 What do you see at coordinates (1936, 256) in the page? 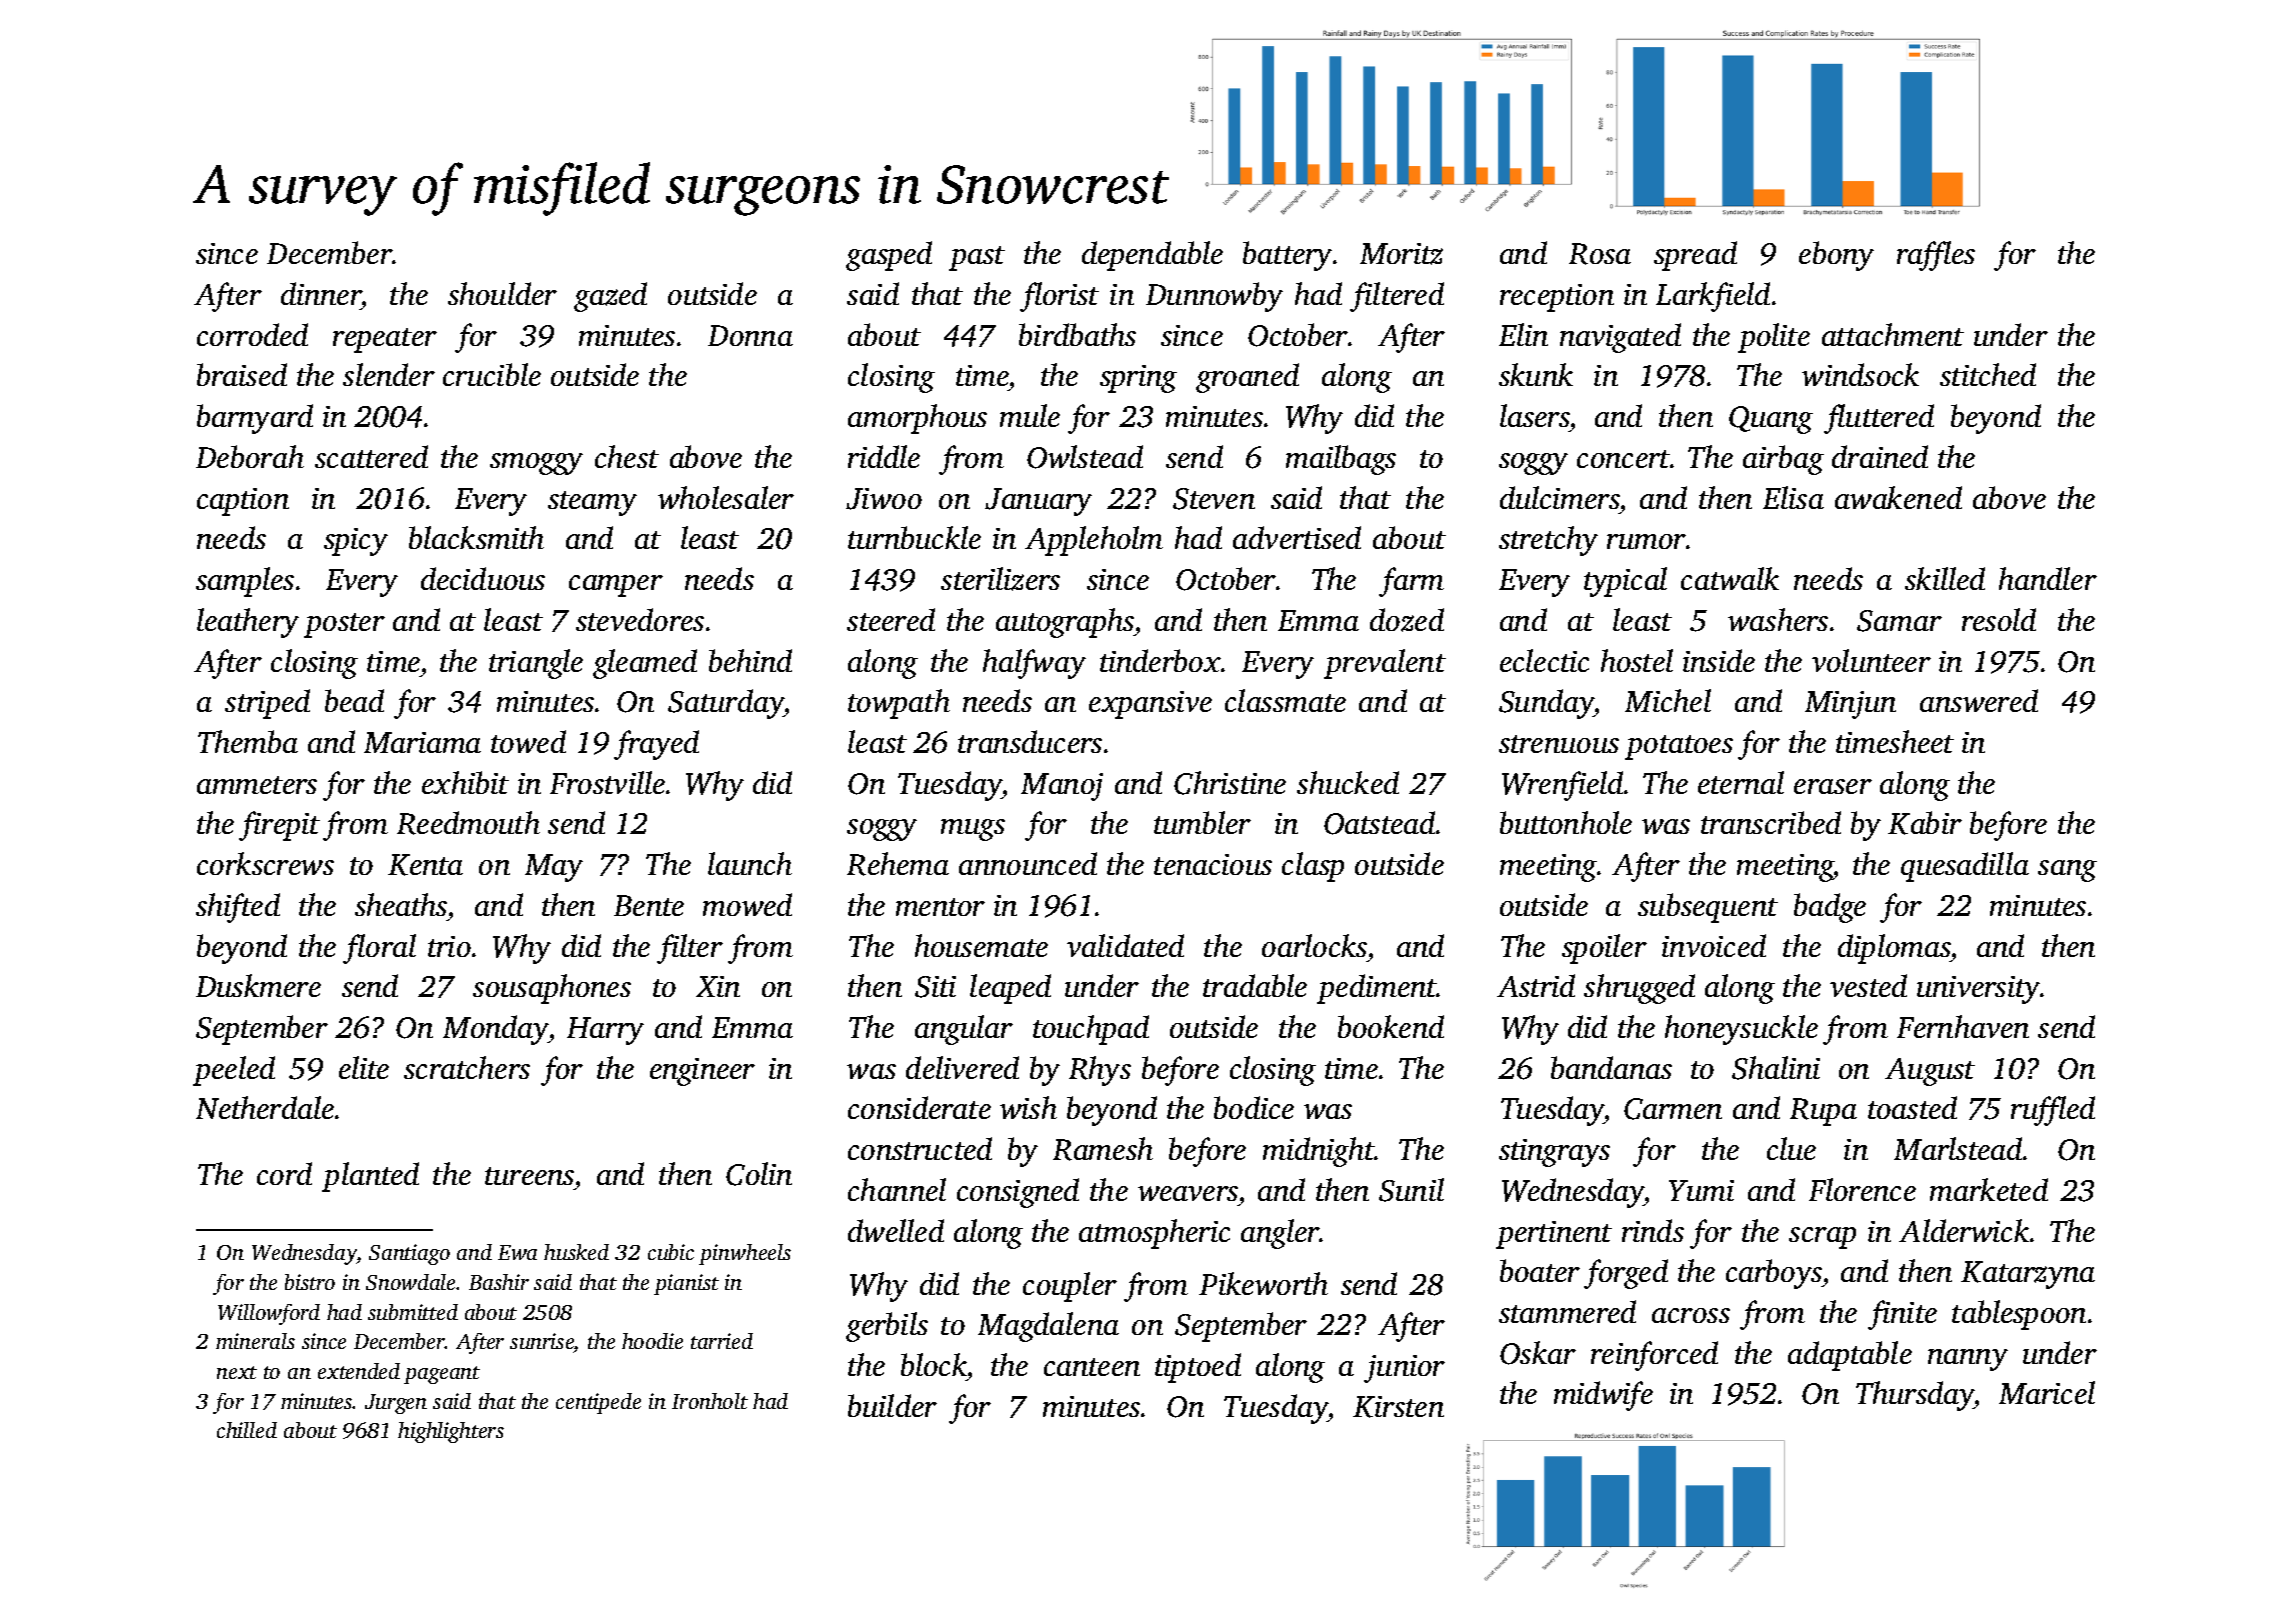
I see `raffles` at bounding box center [1936, 256].
